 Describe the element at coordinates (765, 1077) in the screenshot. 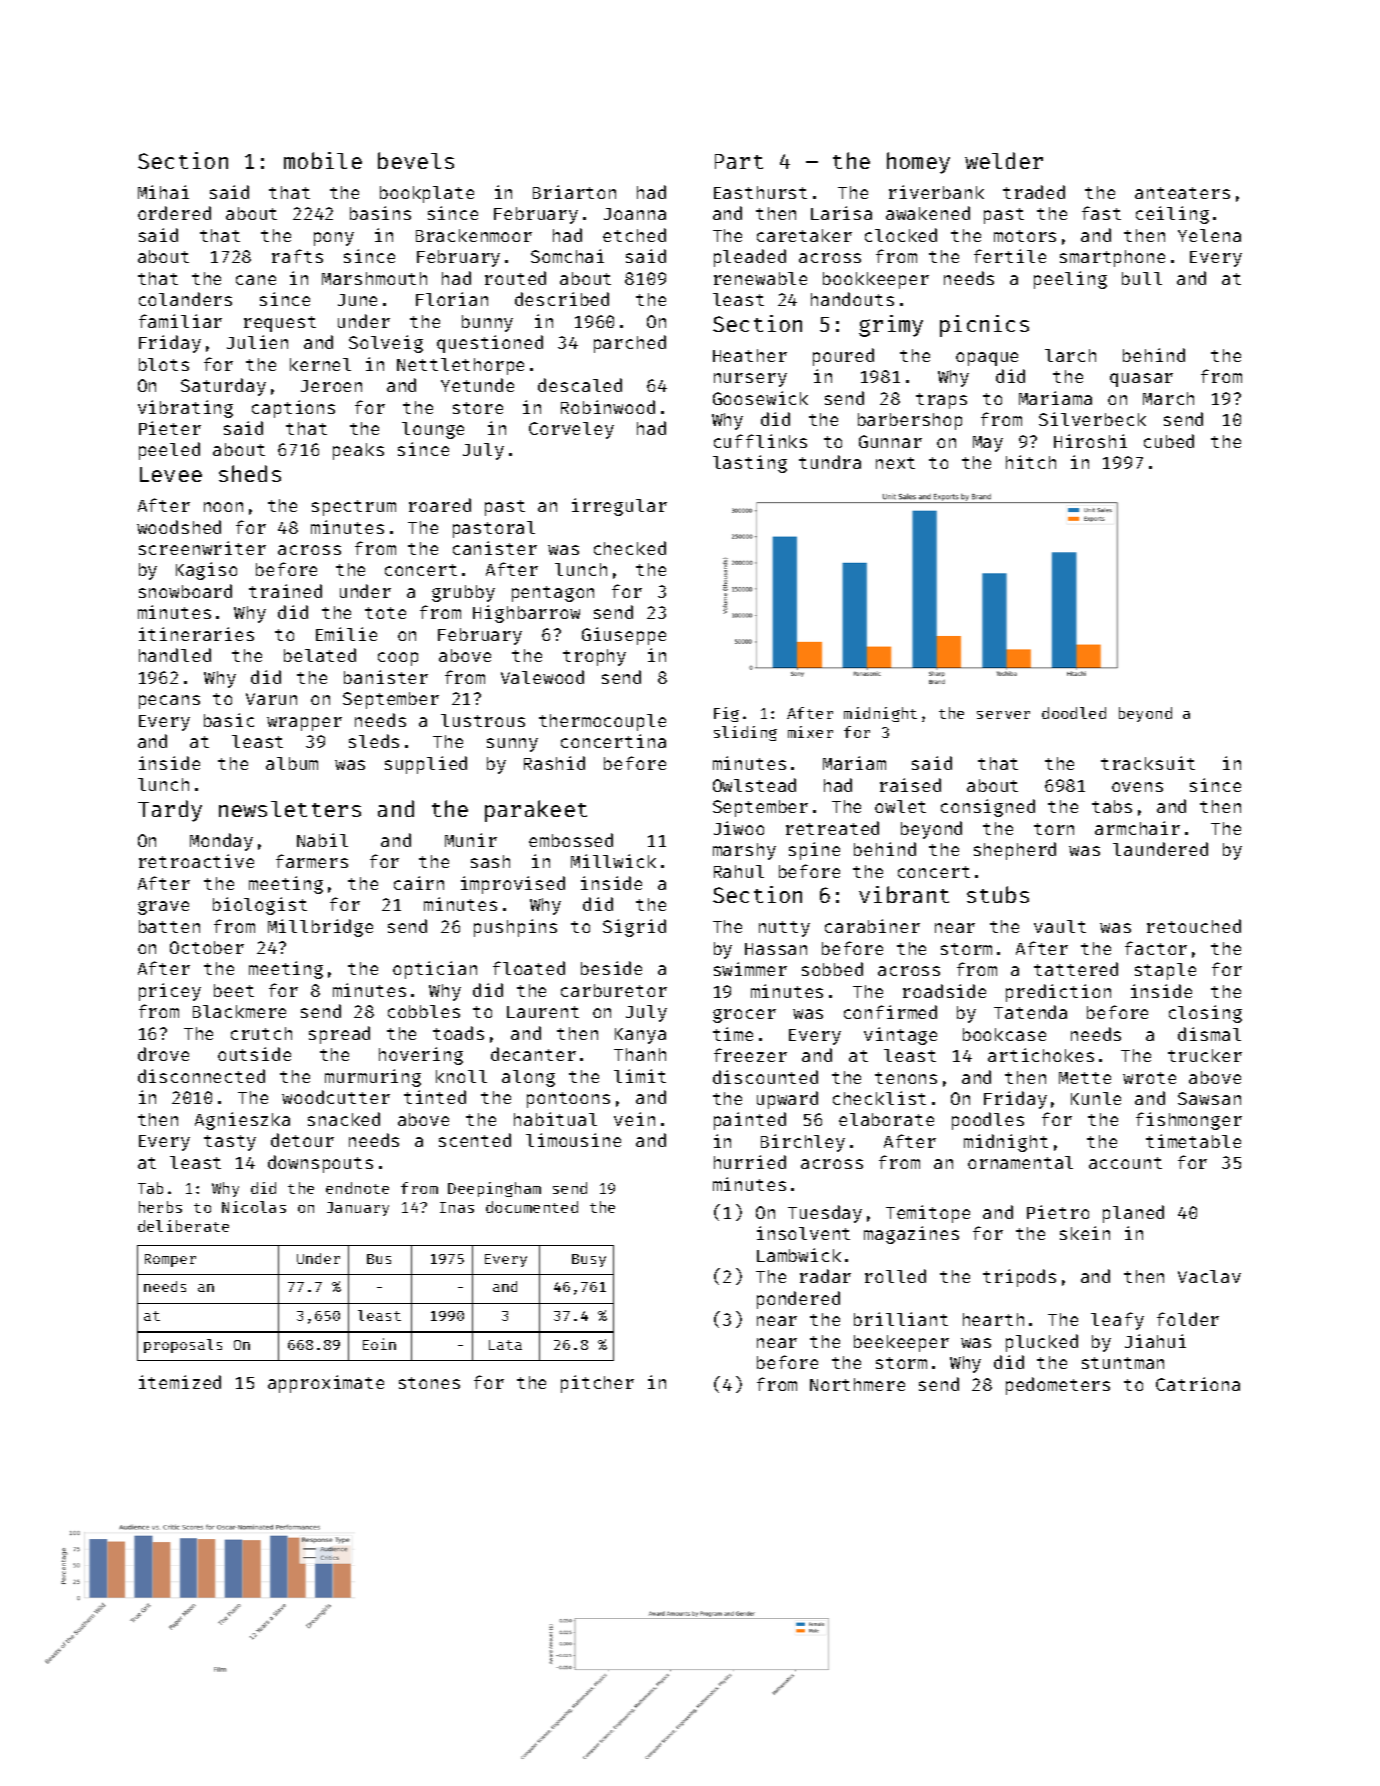

I see `discounted` at that location.
